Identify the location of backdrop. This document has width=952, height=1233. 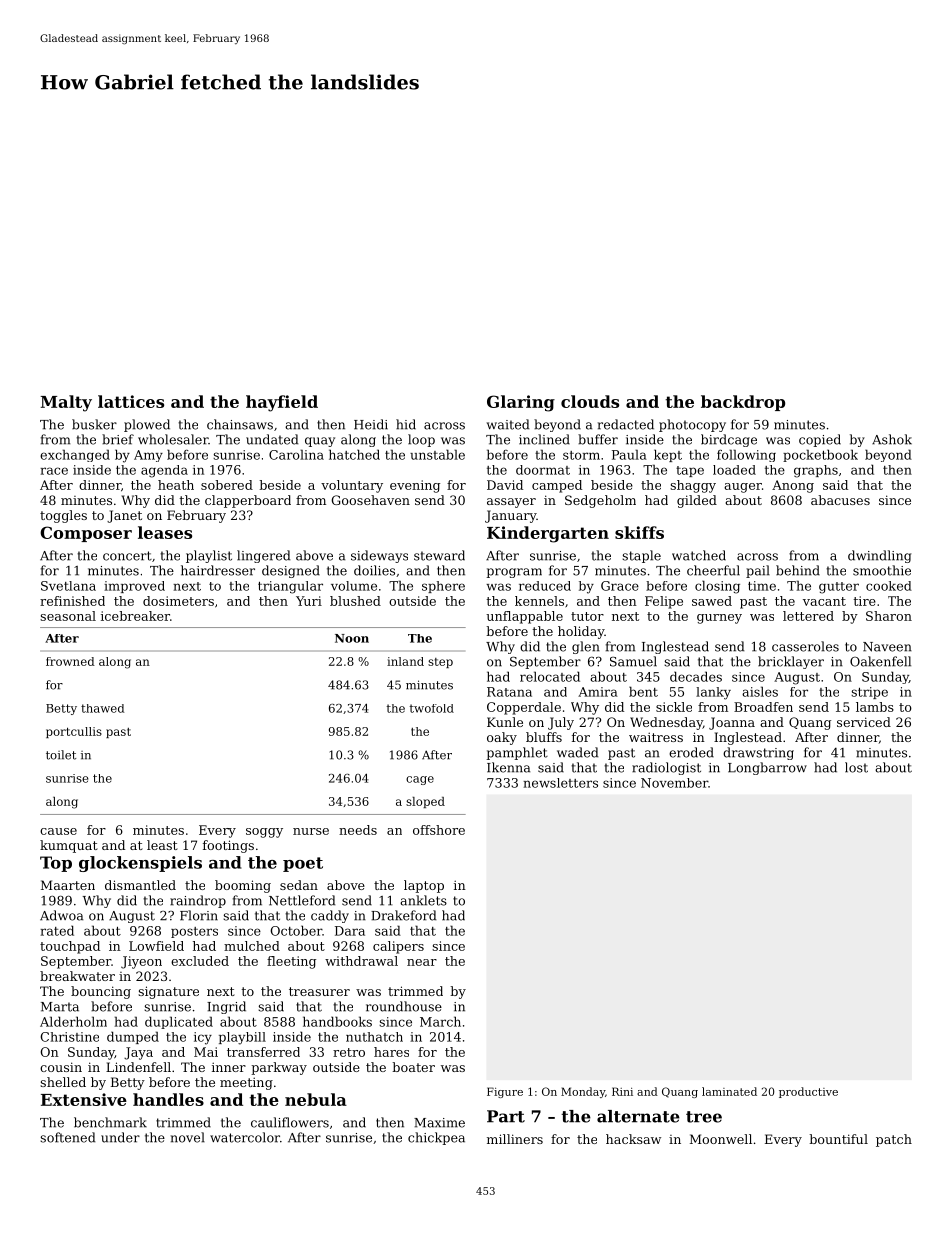
(743, 403).
